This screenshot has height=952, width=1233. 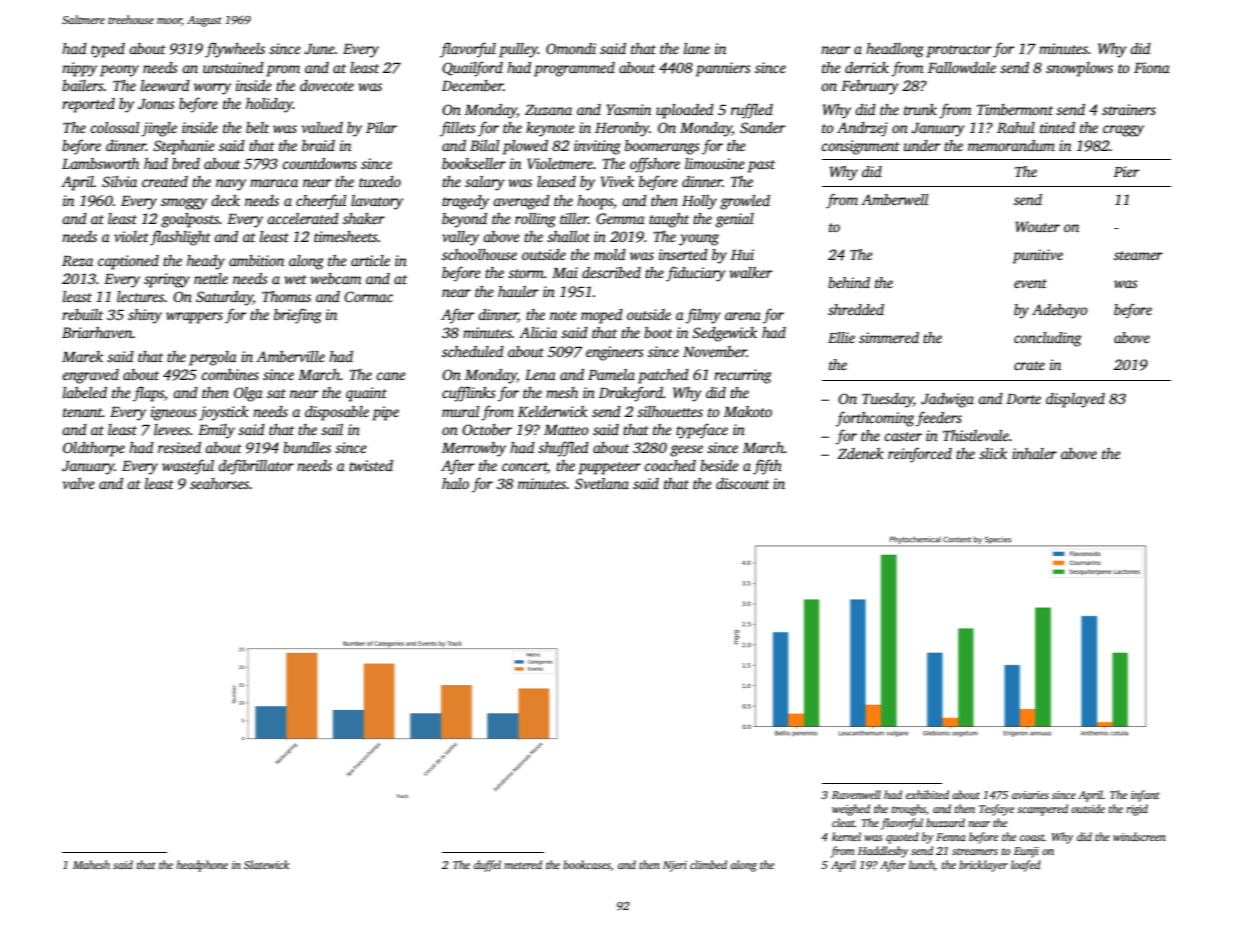 I want to click on loafed, so click(x=1026, y=866).
